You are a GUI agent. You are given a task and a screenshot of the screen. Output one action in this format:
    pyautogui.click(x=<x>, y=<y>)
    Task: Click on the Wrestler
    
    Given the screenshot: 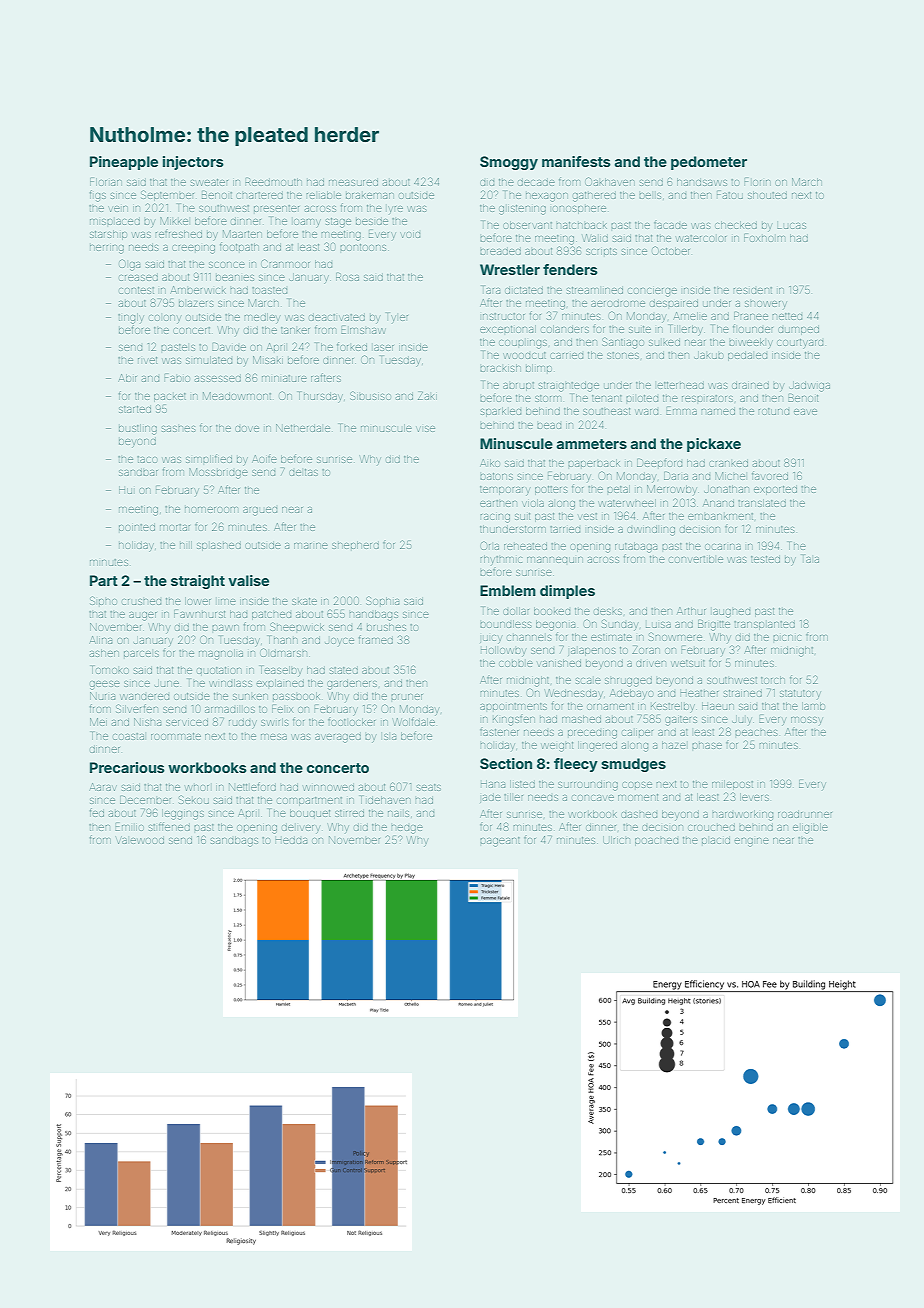 What is the action you would take?
    pyautogui.click(x=510, y=269)
